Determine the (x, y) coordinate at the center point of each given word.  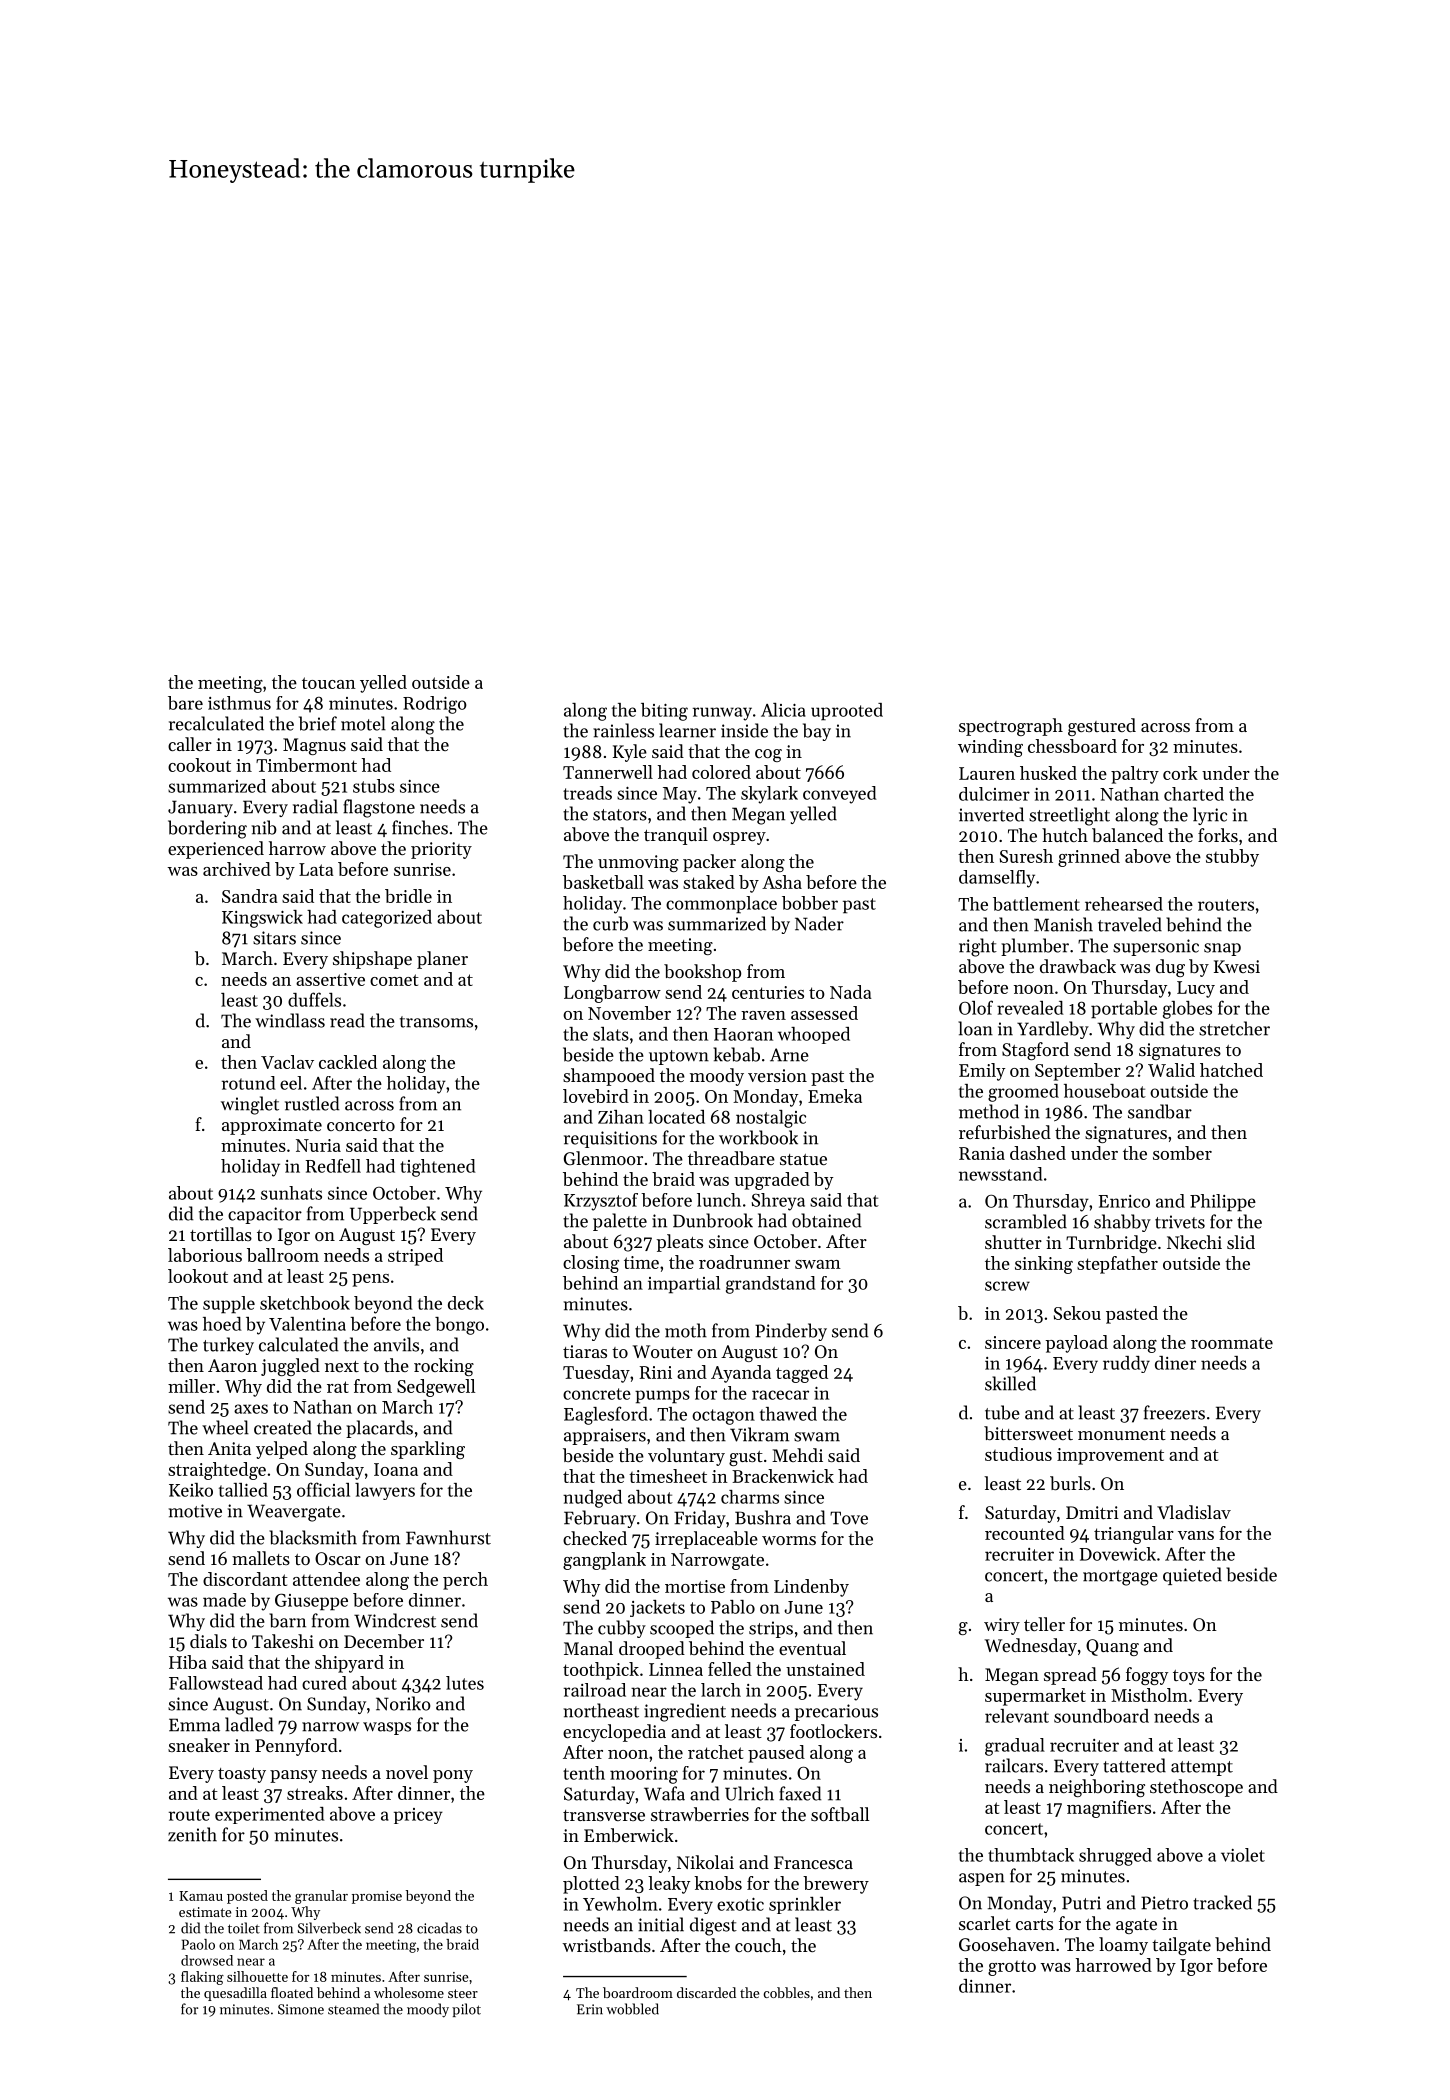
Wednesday (1031, 1647)
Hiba (188, 1662)
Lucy (1196, 989)
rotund (249, 1083)
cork (1180, 773)
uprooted (847, 712)
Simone (301, 2009)
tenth (584, 1773)
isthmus (239, 703)
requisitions (610, 1139)
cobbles (786, 1992)
